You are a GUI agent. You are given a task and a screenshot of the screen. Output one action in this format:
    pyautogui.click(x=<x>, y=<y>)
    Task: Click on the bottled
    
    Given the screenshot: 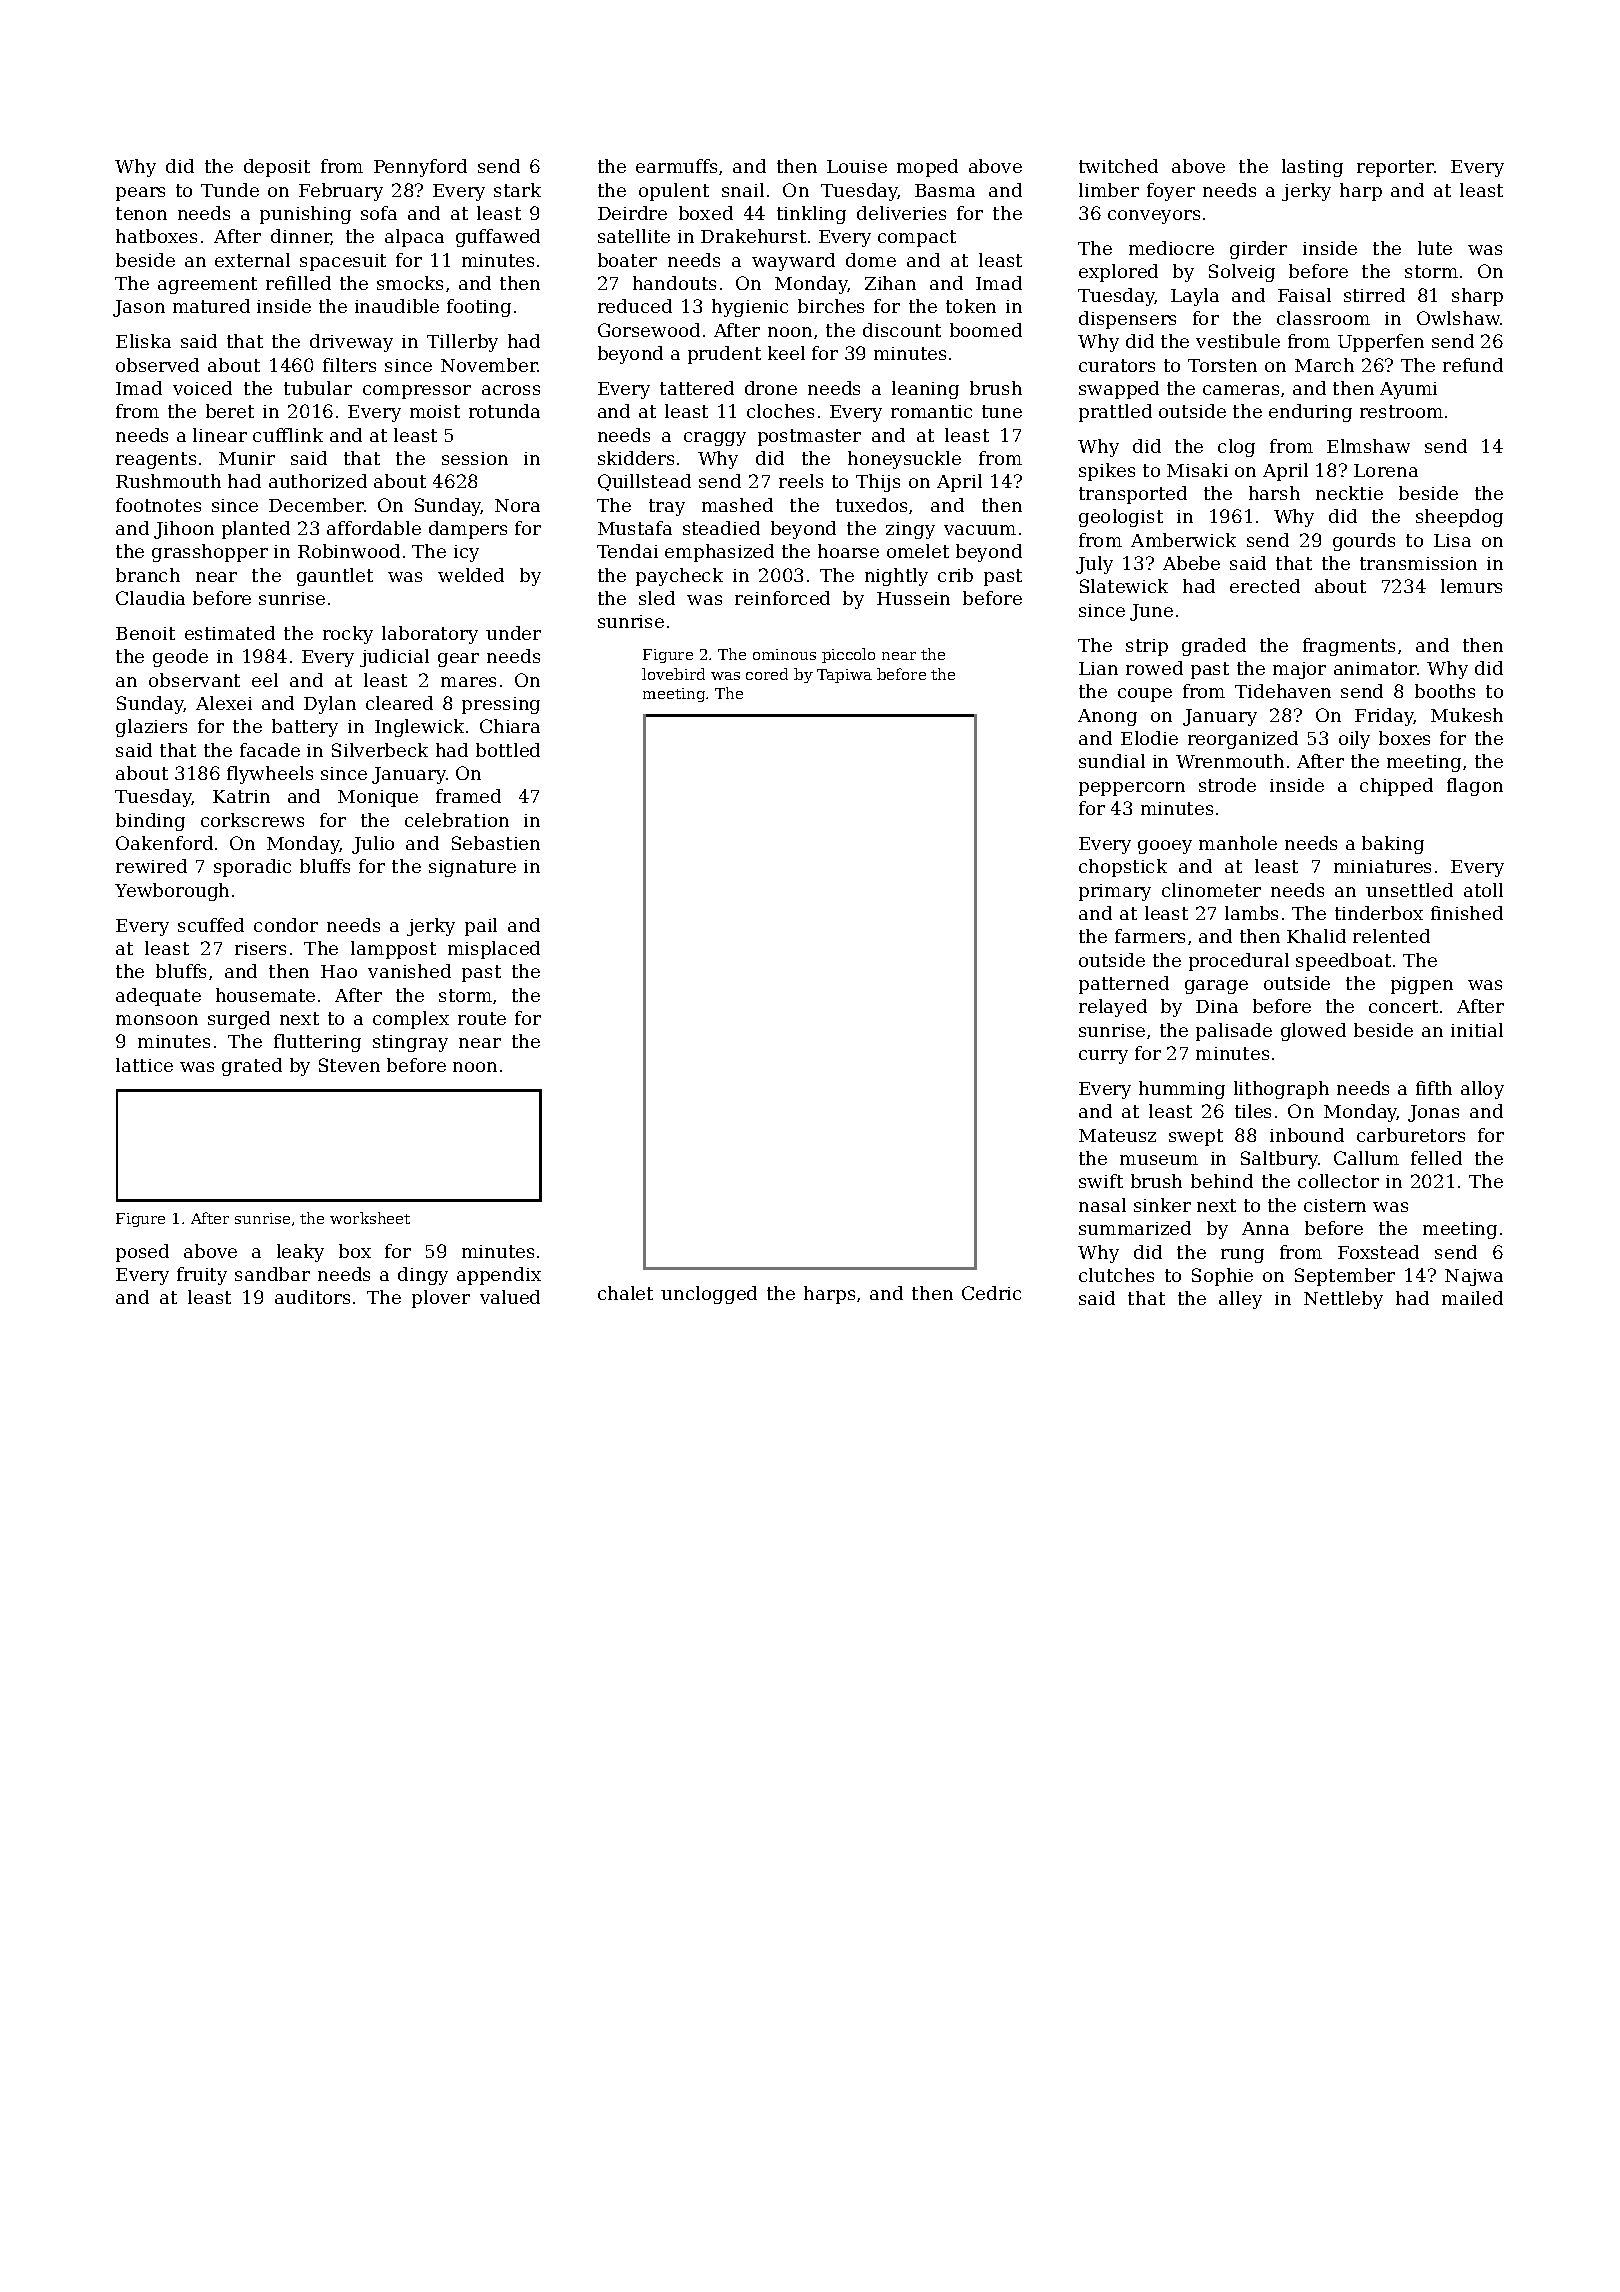 What is the action you would take?
    pyautogui.click(x=508, y=750)
